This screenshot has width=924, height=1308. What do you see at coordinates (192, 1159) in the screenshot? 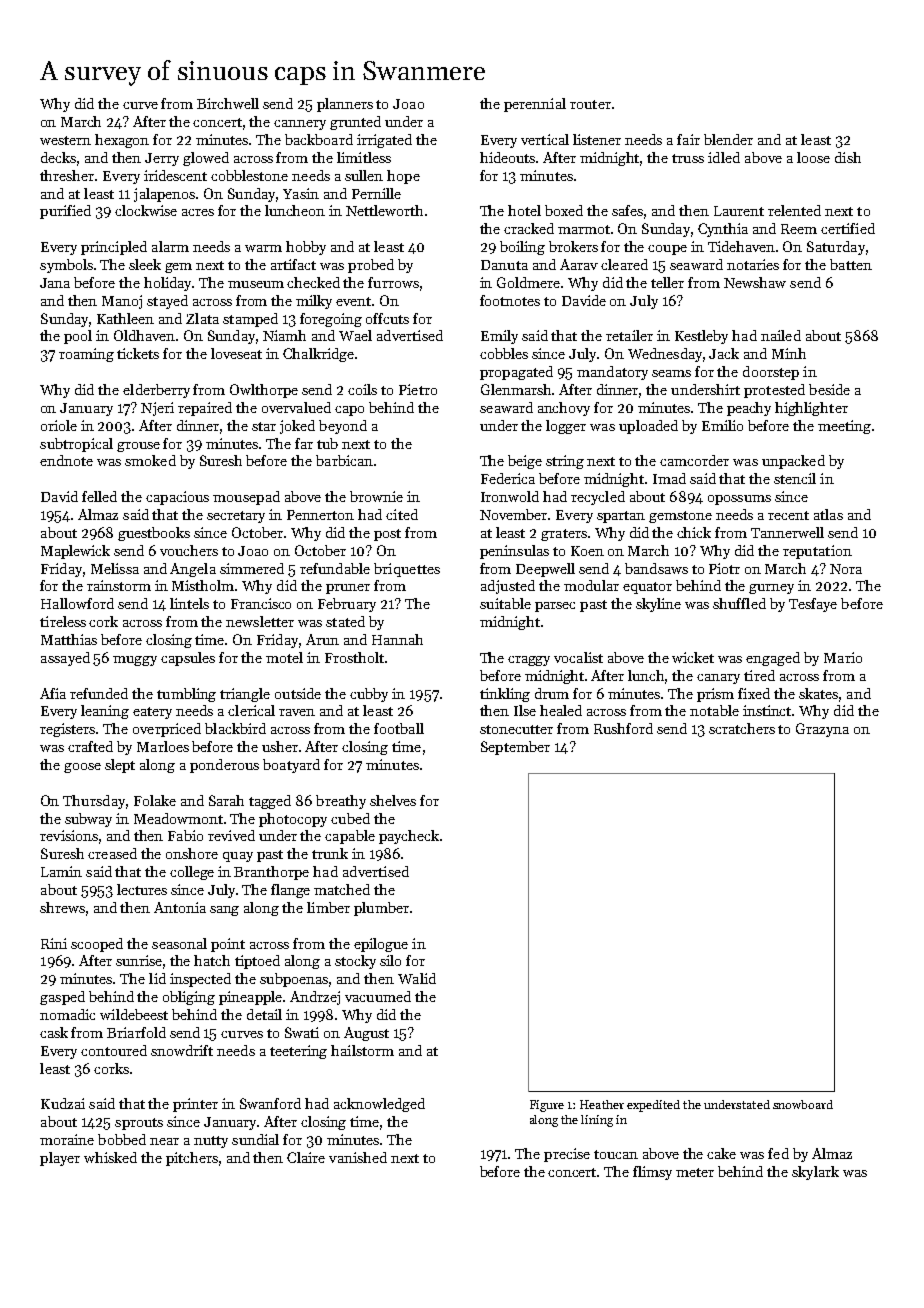
I see `pitchers` at bounding box center [192, 1159].
